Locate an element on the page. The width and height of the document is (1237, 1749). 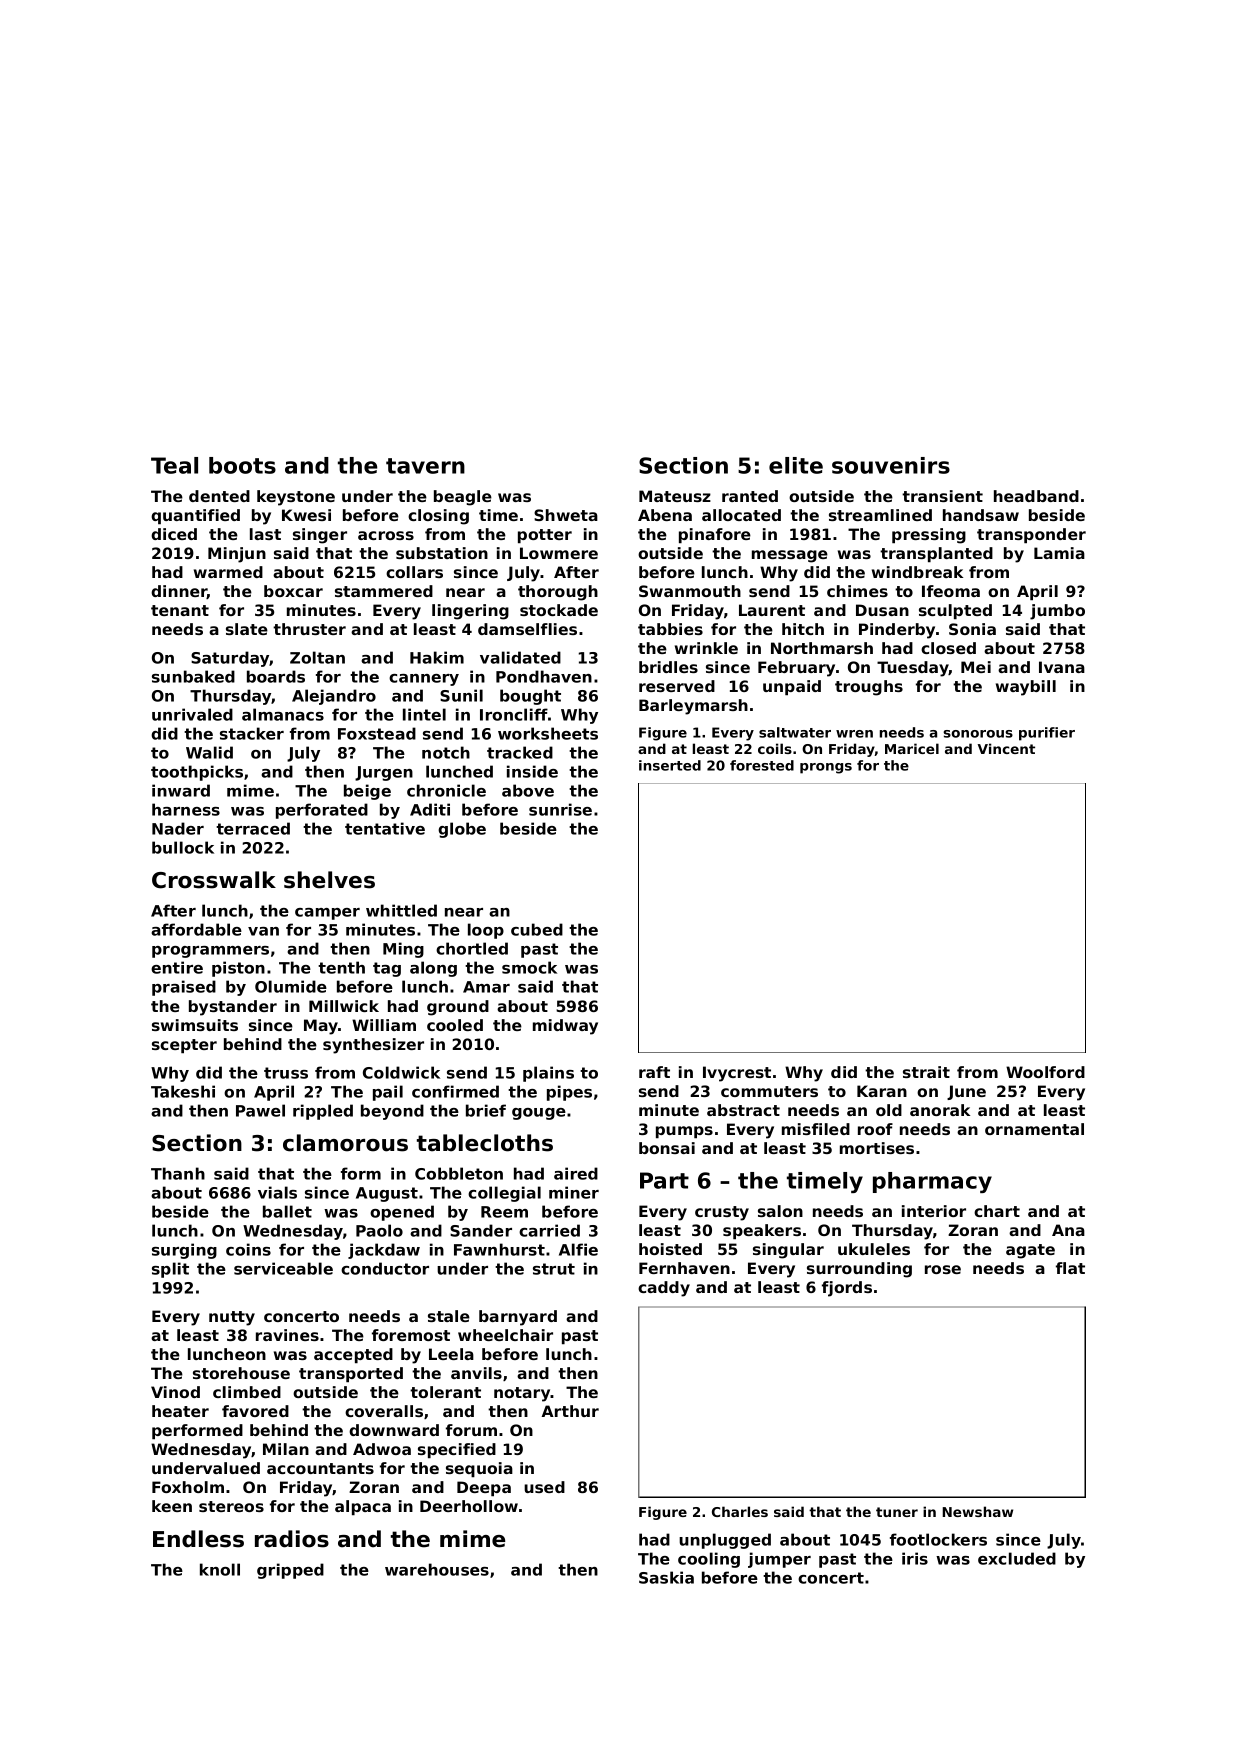
Saskia is located at coordinates (666, 1577).
